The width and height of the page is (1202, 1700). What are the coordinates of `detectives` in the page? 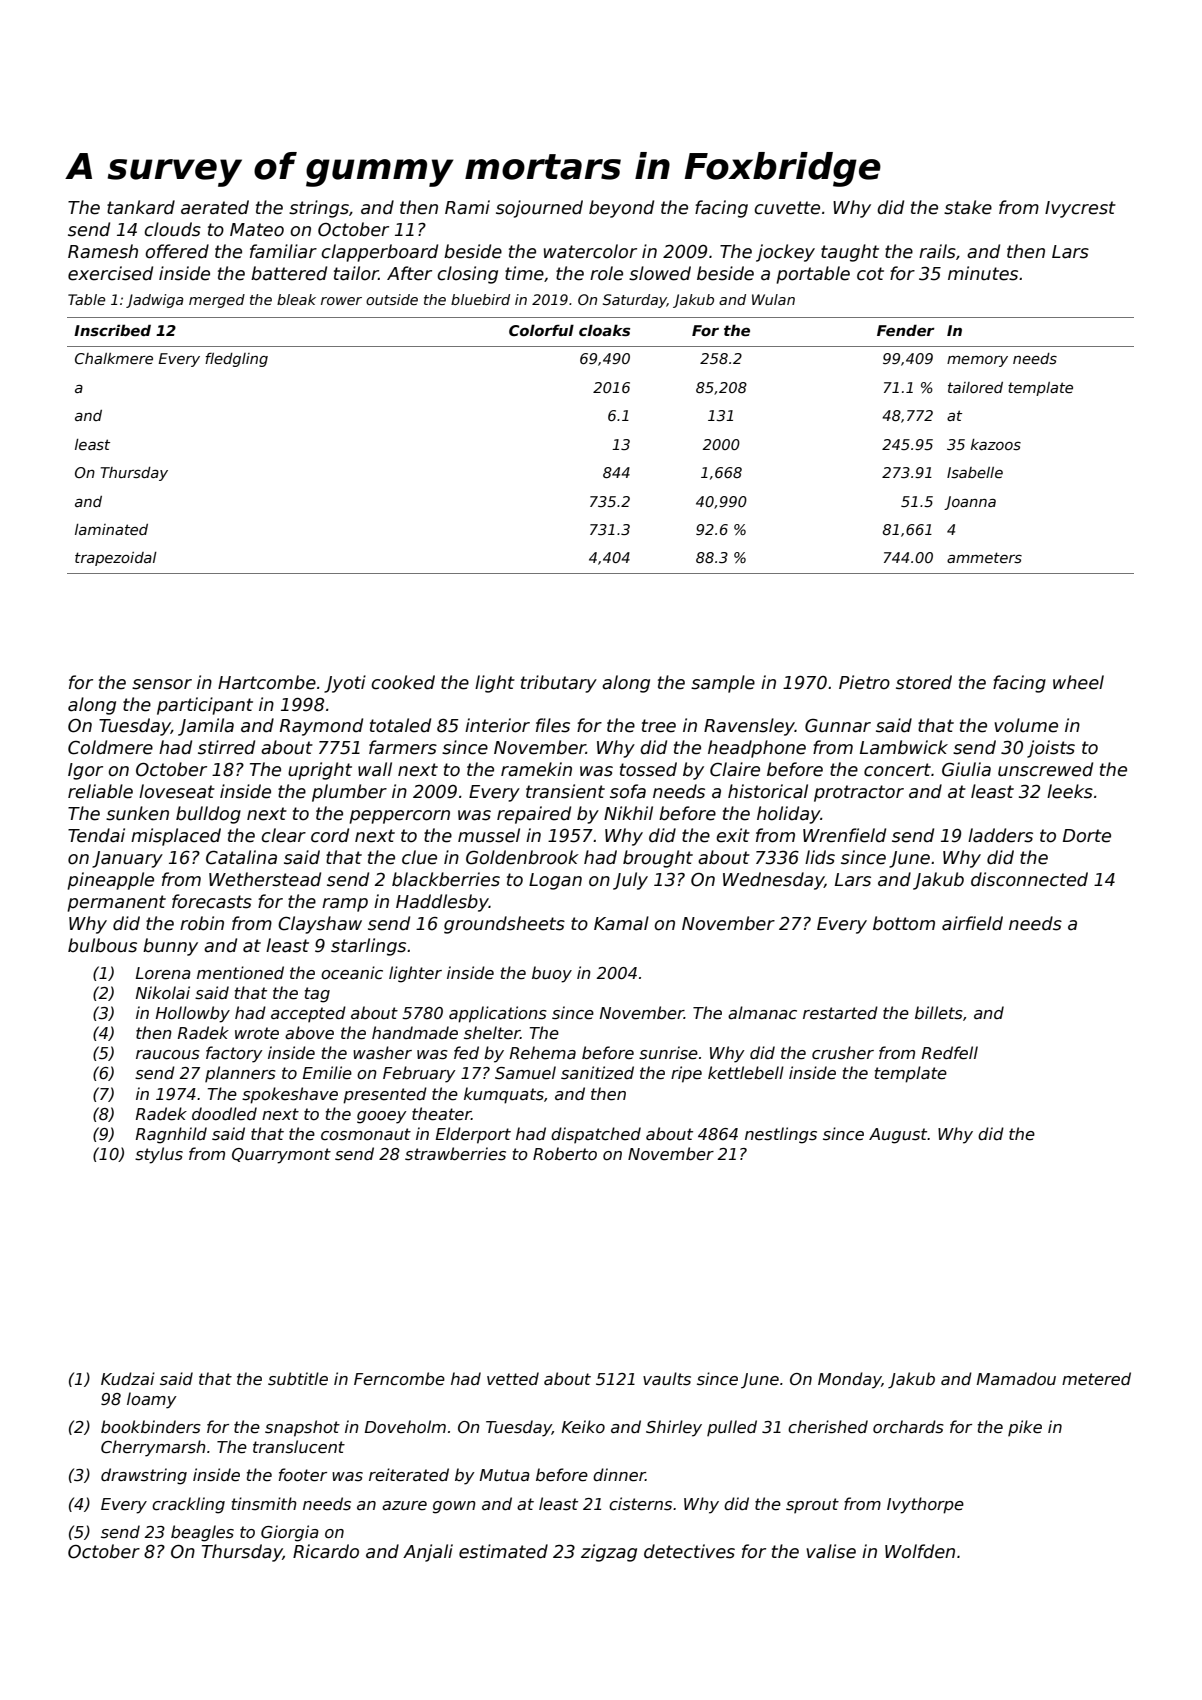 It's located at (689, 1551).
